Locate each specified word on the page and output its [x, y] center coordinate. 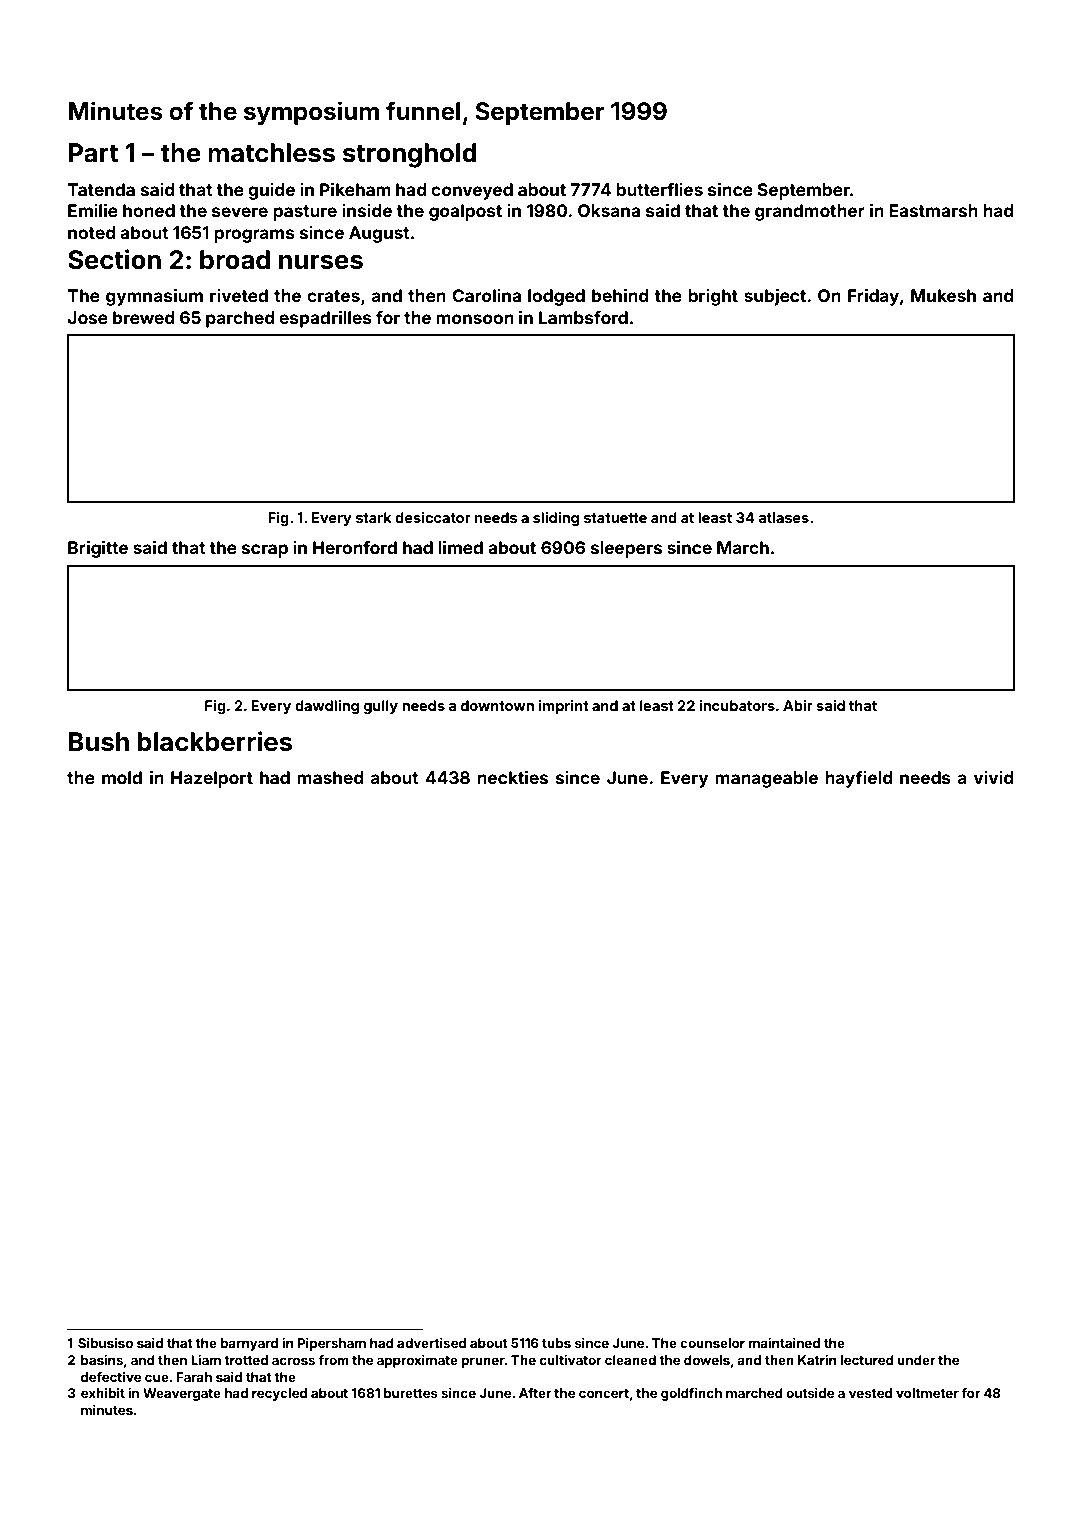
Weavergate [182, 1394]
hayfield [858, 779]
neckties [512, 777]
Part [93, 153]
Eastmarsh [933, 210]
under [916, 1360]
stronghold [410, 155]
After [535, 1393]
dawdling [327, 707]
